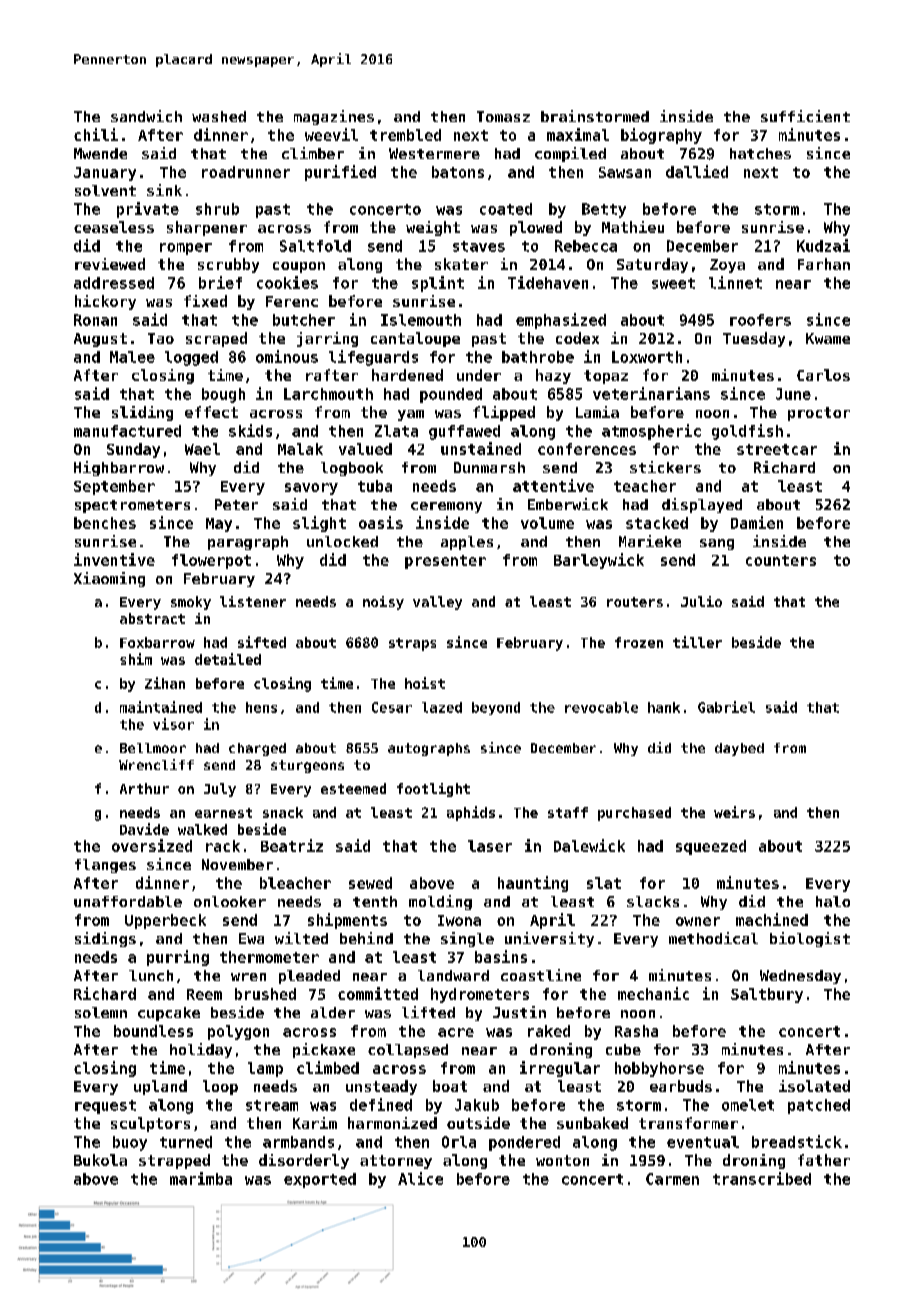 This document has width=924, height=1308. What do you see at coordinates (381, 522) in the document?
I see `oasis` at bounding box center [381, 522].
